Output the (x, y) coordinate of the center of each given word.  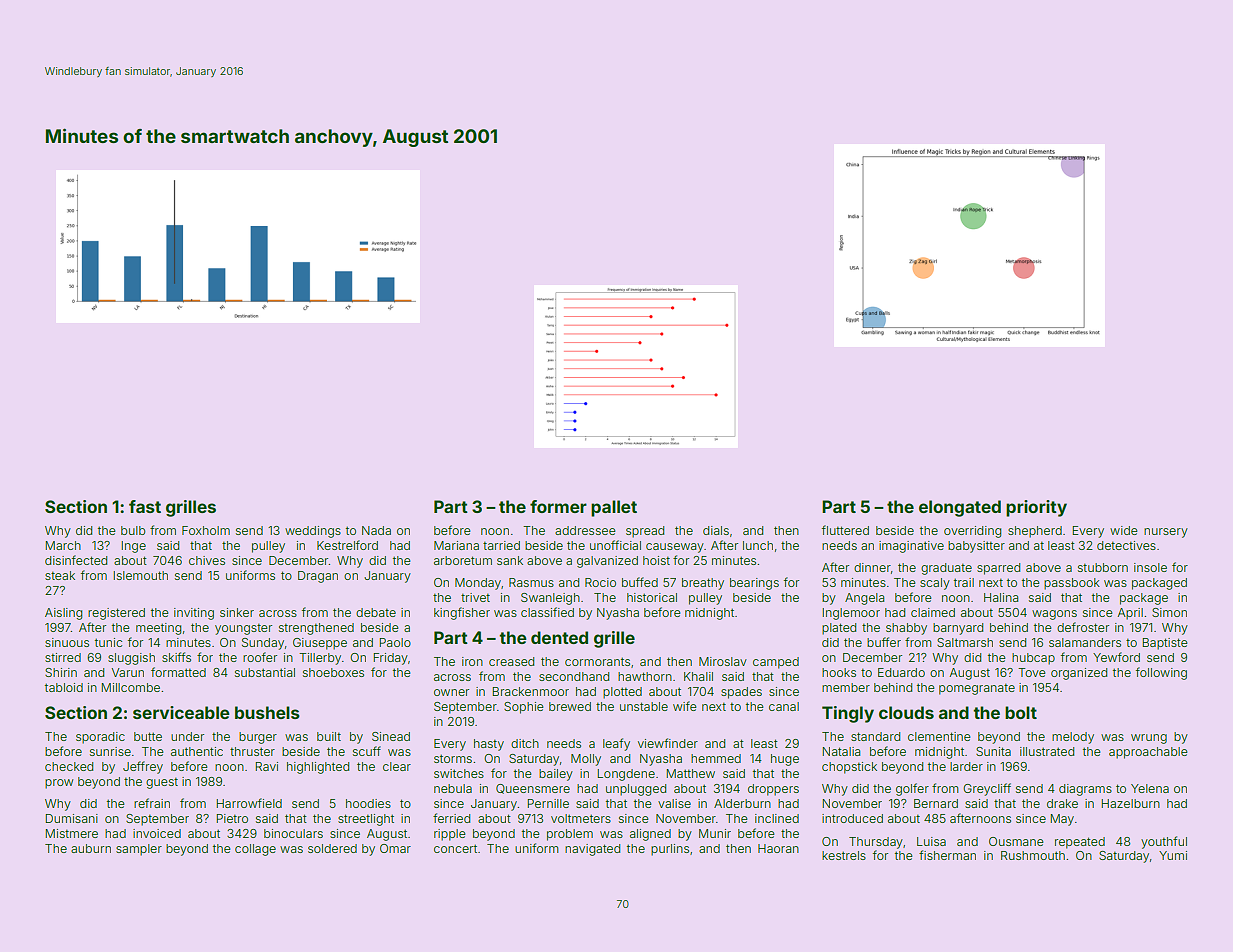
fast (145, 506)
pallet (614, 508)
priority (1036, 508)
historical (652, 597)
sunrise (110, 751)
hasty (489, 745)
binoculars (293, 833)
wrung (1149, 739)
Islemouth (140, 575)
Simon (1169, 612)
